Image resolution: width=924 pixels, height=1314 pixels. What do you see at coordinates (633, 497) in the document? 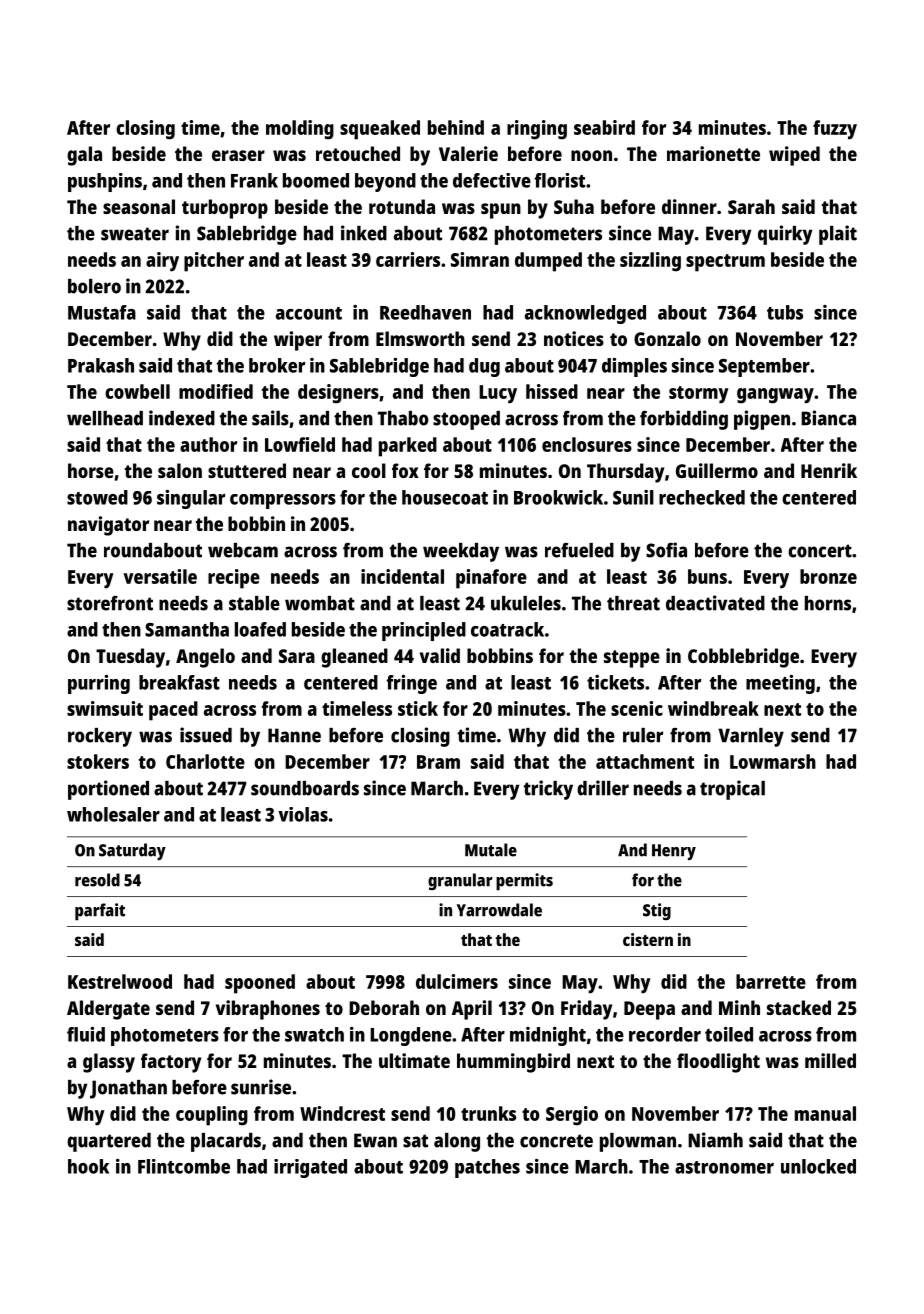
I see `Sunil` at bounding box center [633, 497].
